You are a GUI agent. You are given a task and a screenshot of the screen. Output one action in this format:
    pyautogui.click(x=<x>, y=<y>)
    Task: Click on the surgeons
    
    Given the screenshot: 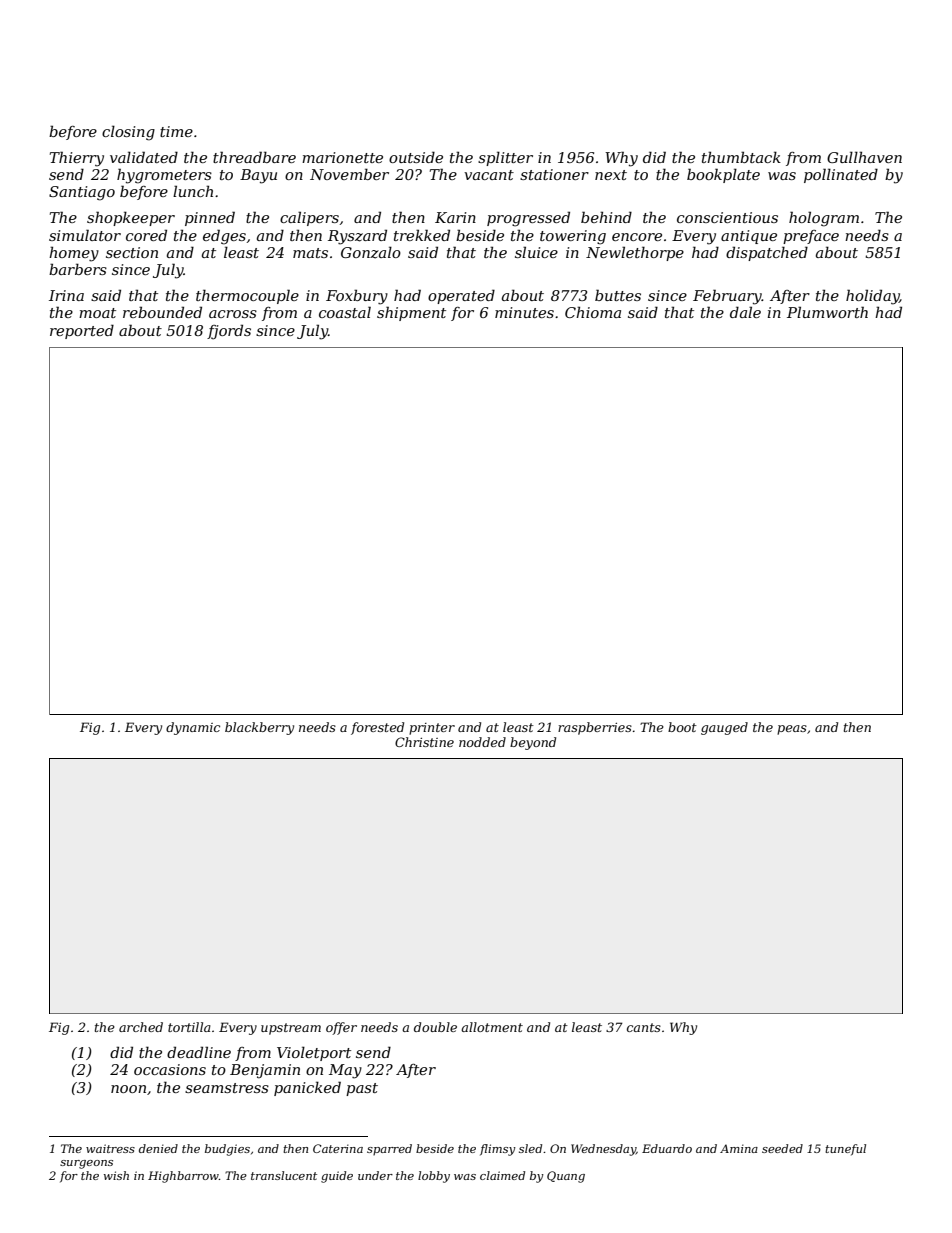 What is the action you would take?
    pyautogui.click(x=86, y=1164)
